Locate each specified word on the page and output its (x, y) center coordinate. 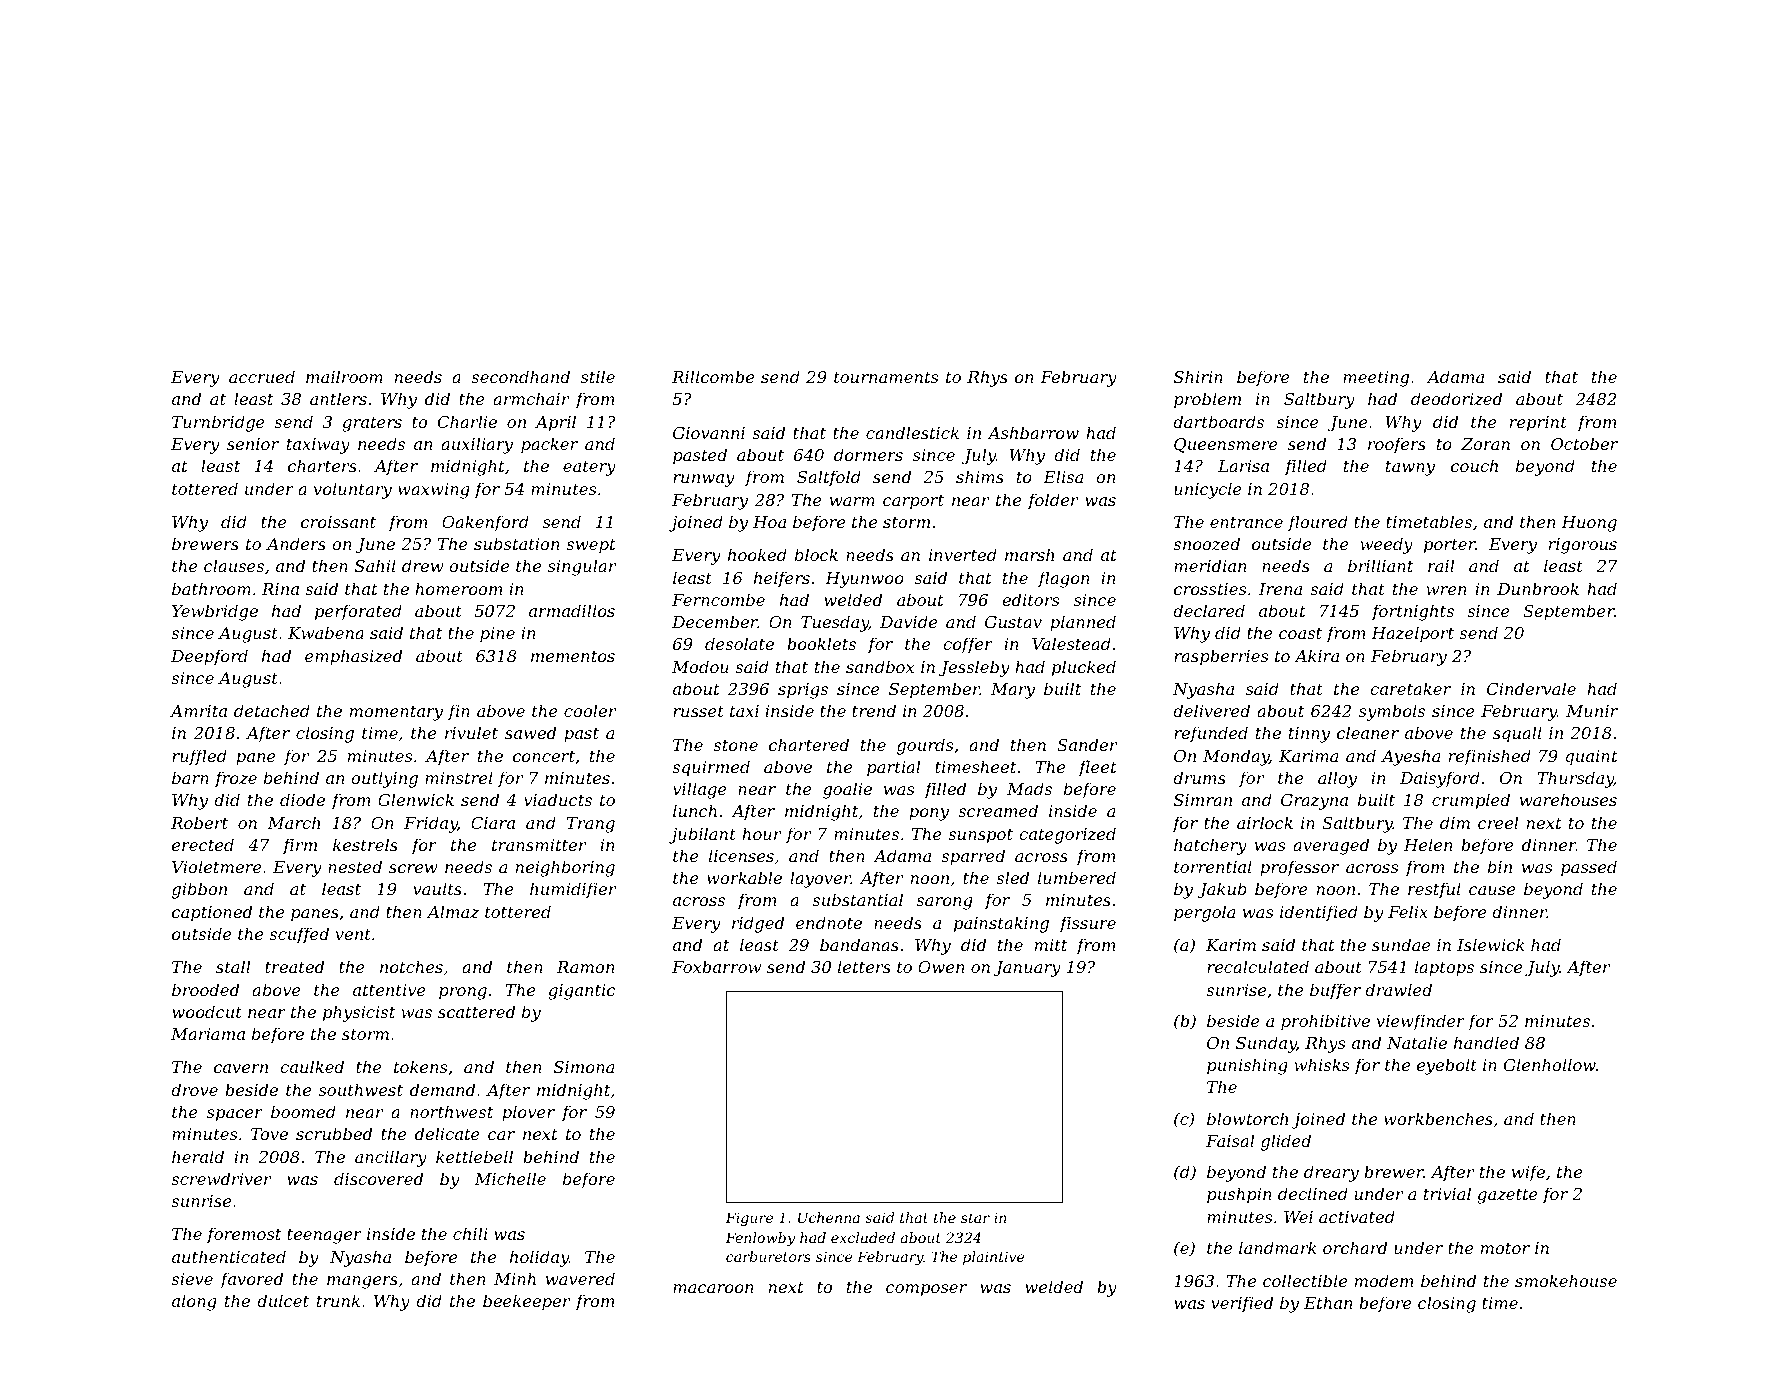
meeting (1376, 379)
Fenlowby (760, 1239)
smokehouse (1566, 1280)
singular (582, 567)
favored (251, 1280)
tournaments (886, 377)
